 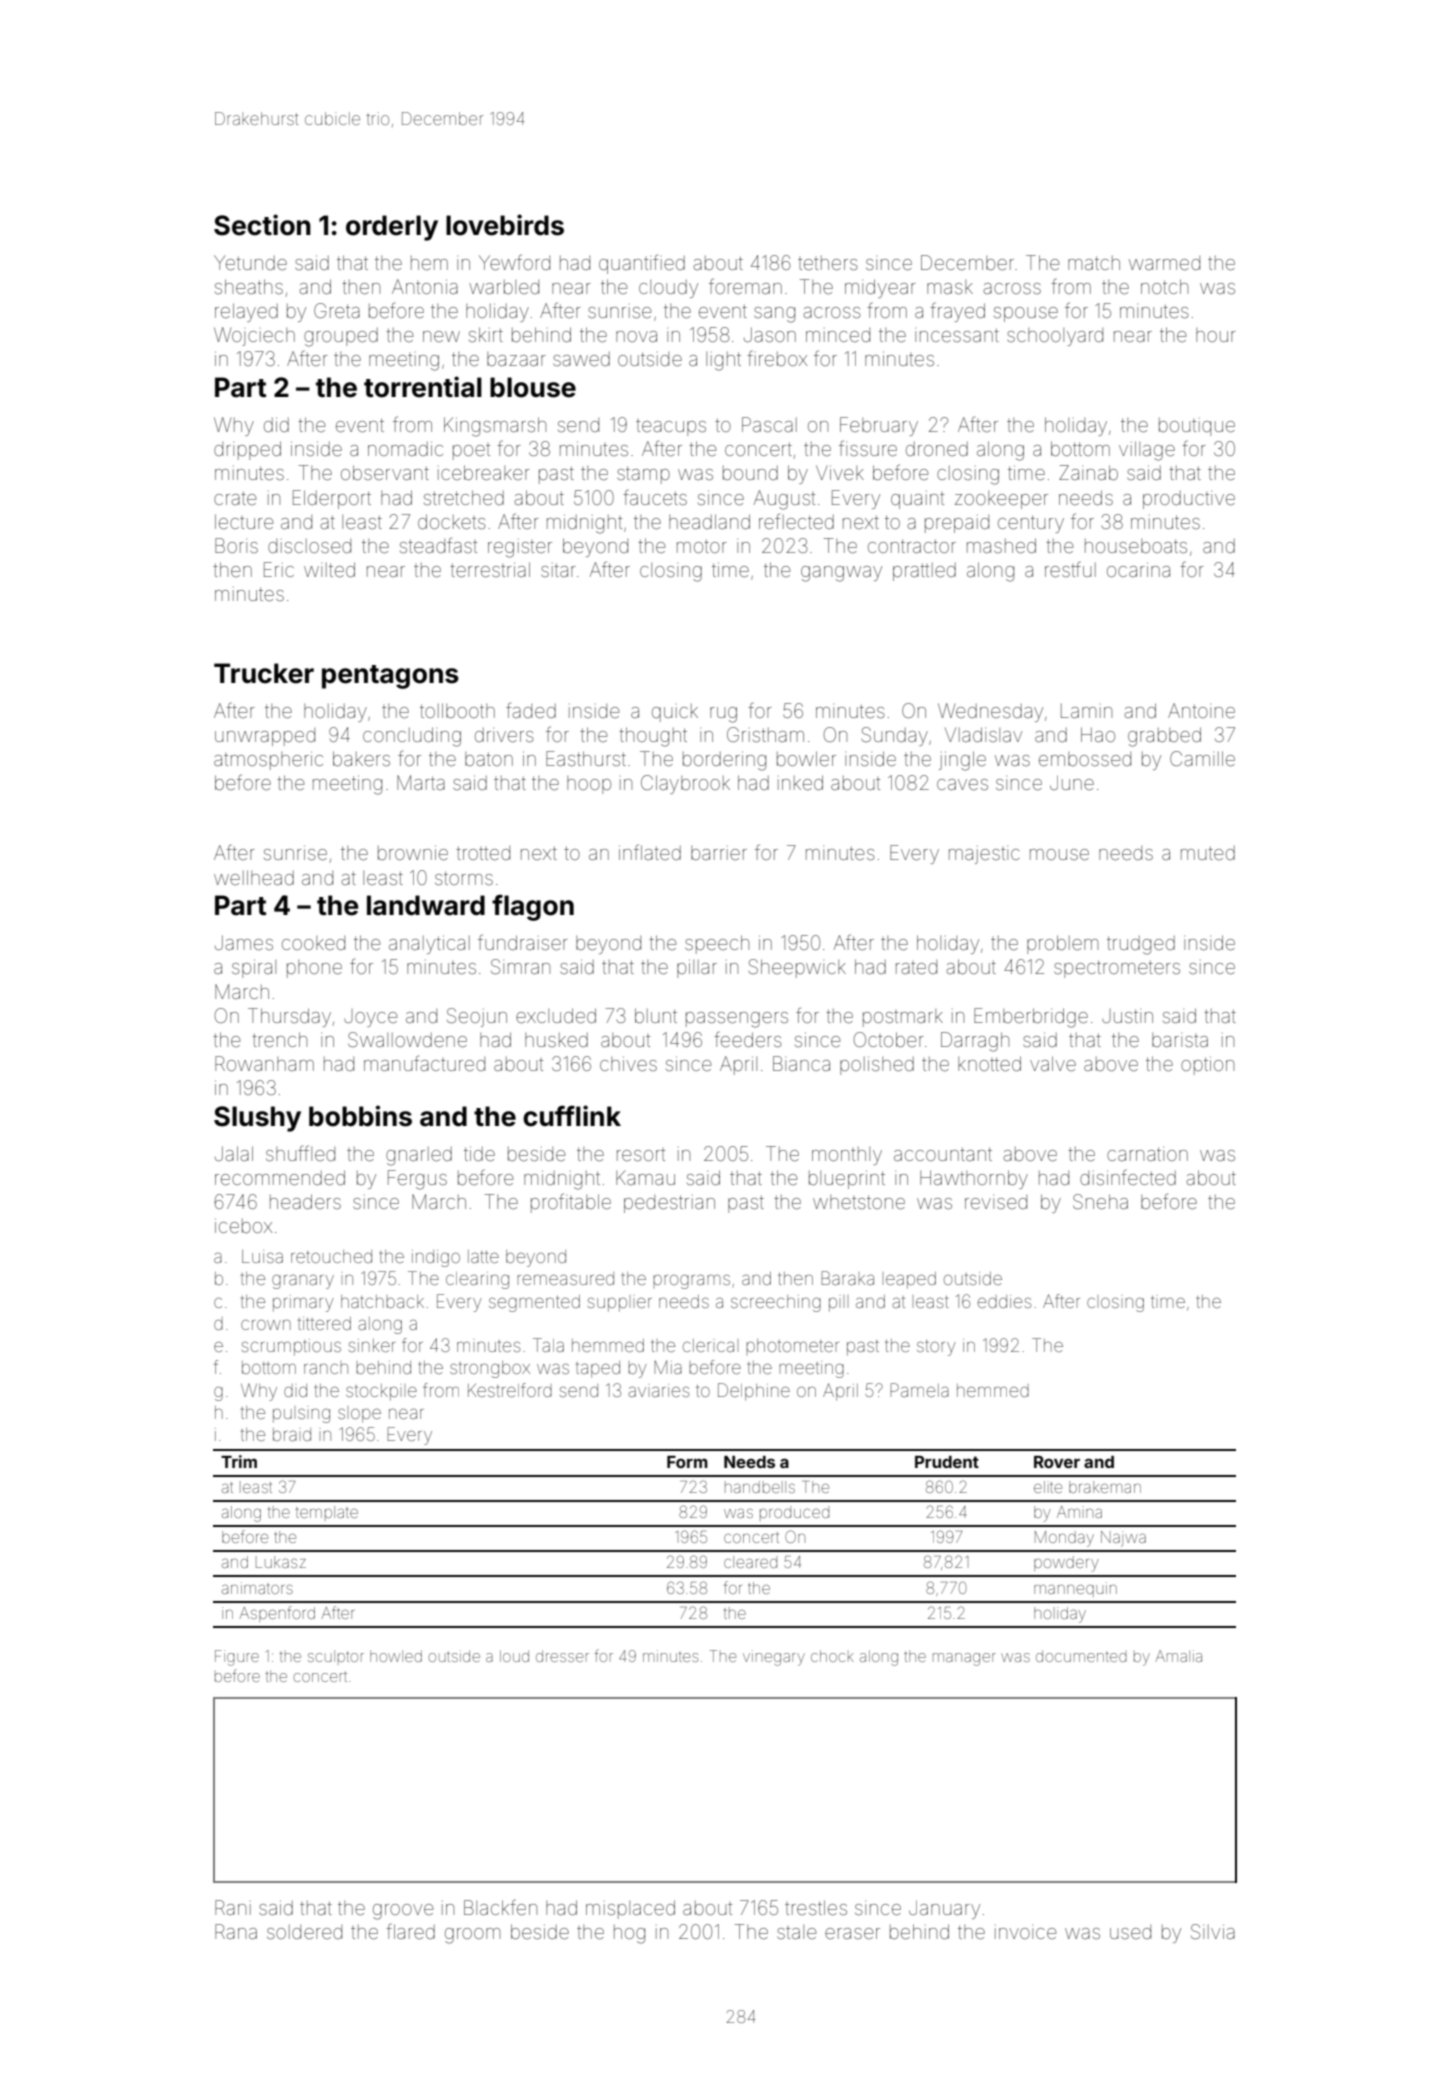 What do you see at coordinates (983, 734) in the screenshot?
I see `Vladislav` at bounding box center [983, 734].
